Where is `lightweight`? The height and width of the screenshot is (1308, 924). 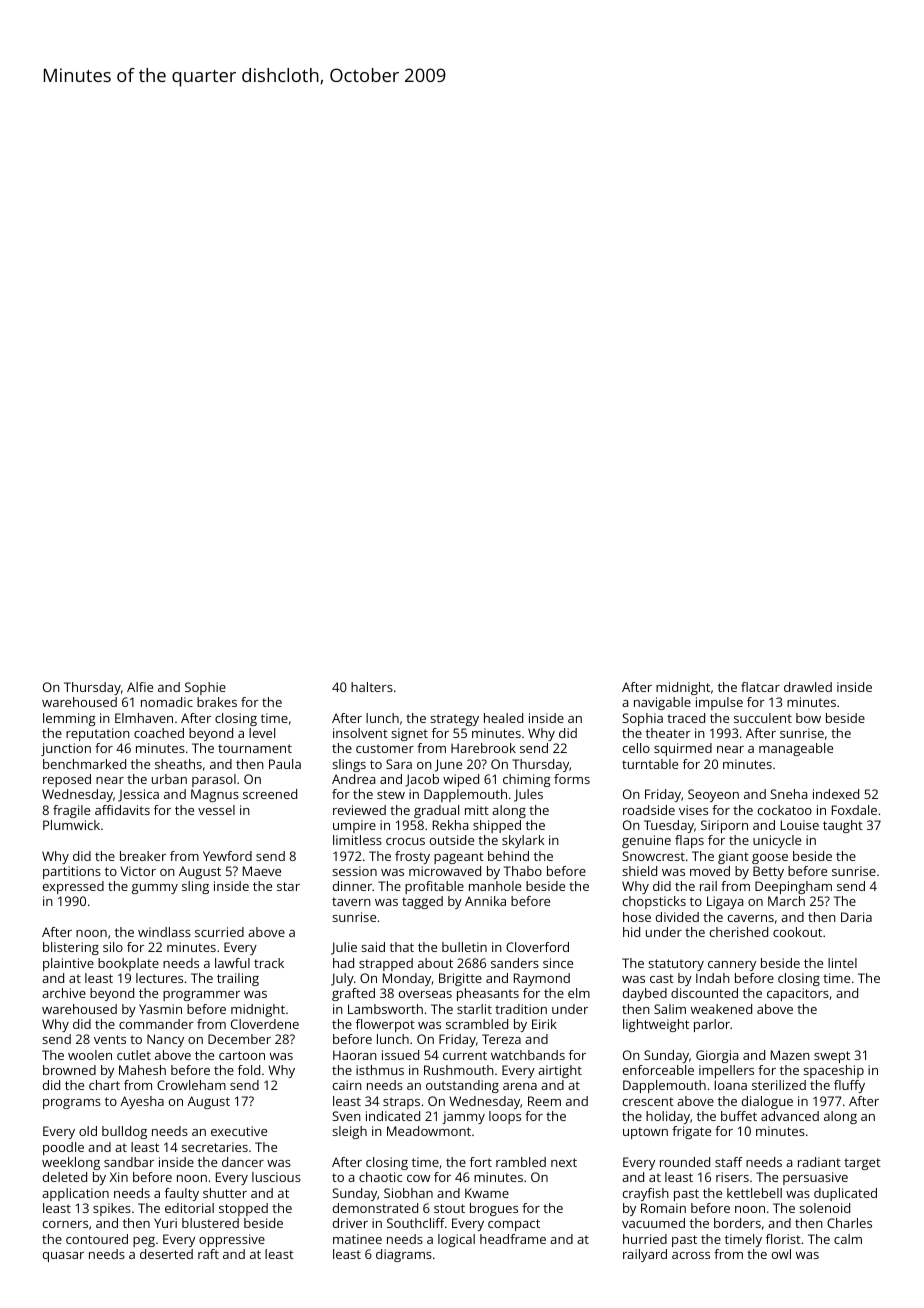 lightweight is located at coordinates (656, 1025).
